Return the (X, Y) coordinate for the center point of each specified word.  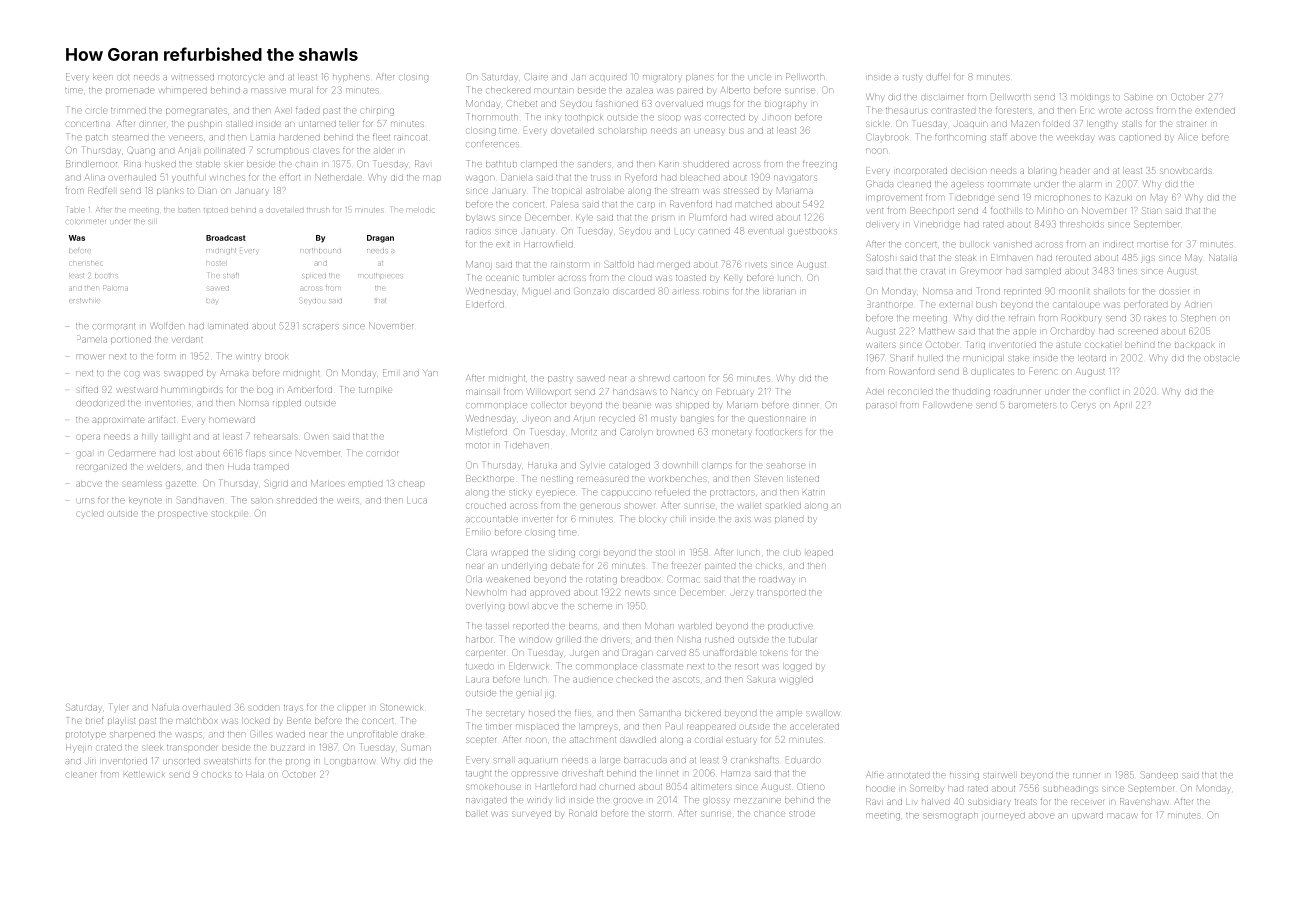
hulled (930, 358)
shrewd (654, 378)
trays (293, 708)
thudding (971, 393)
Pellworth (805, 76)
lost (186, 453)
